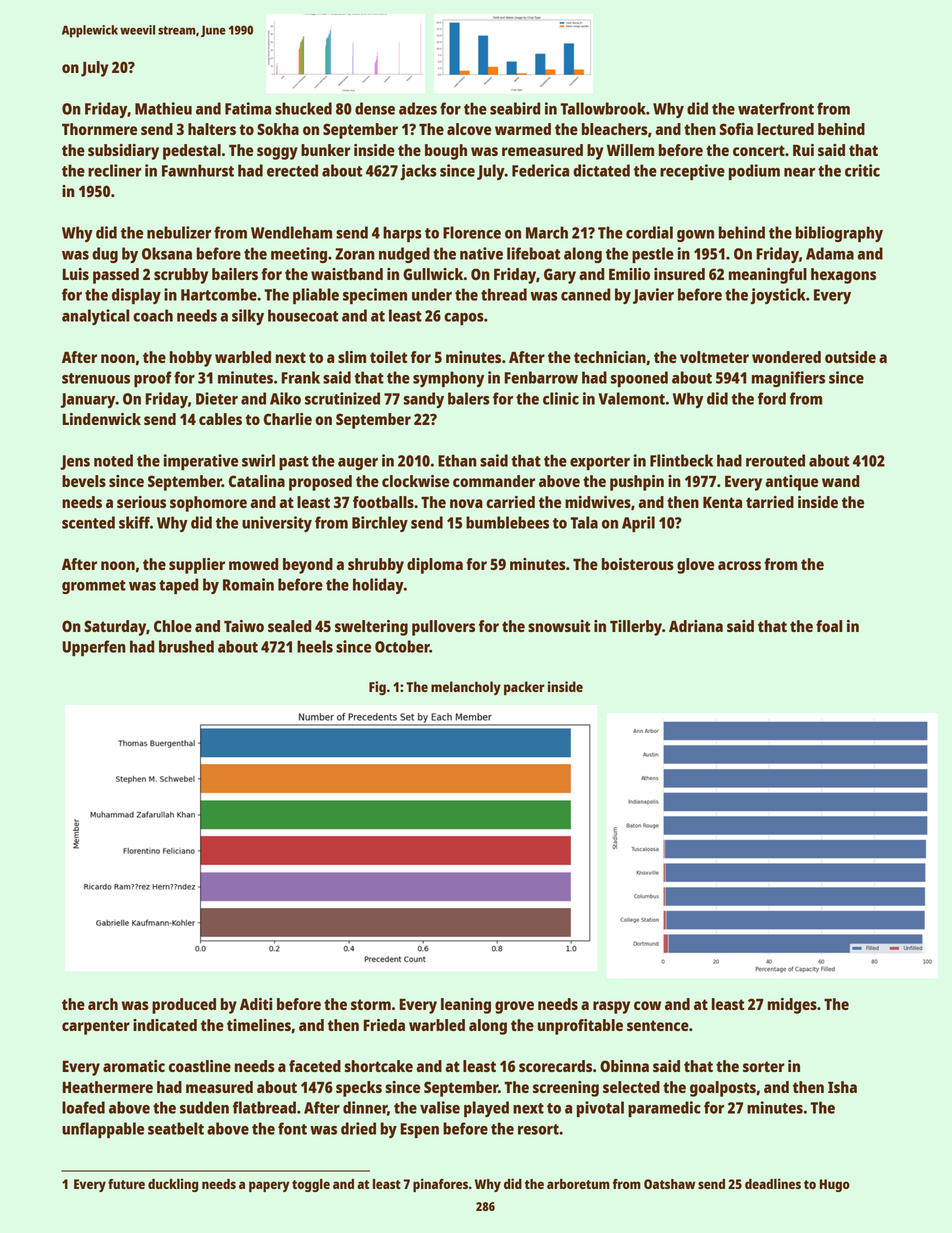 The width and height of the screenshot is (952, 1233). Describe the element at coordinates (126, 1184) in the screenshot. I see `future` at that location.
